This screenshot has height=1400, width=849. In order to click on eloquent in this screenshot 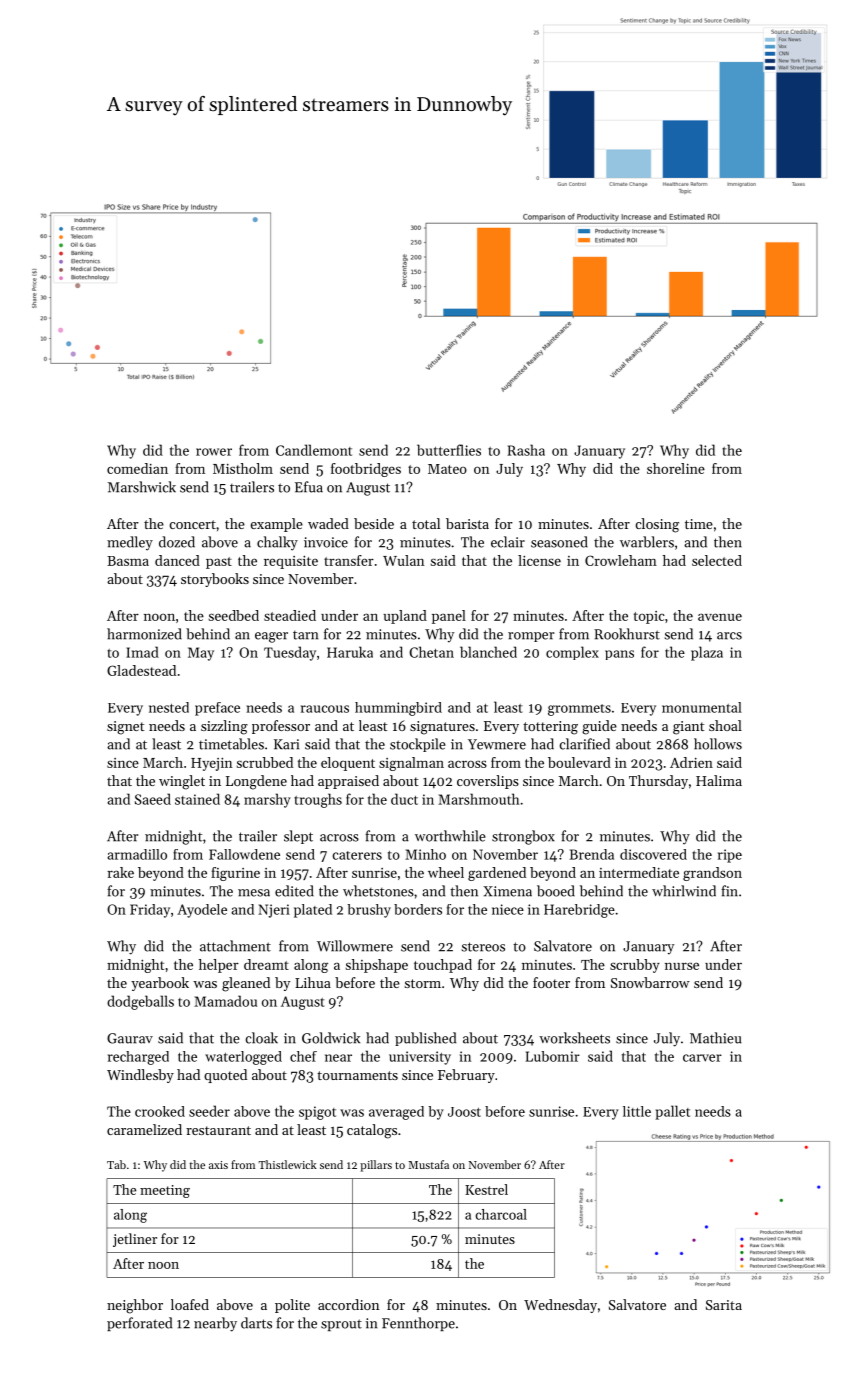, I will do `click(348, 764)`.
